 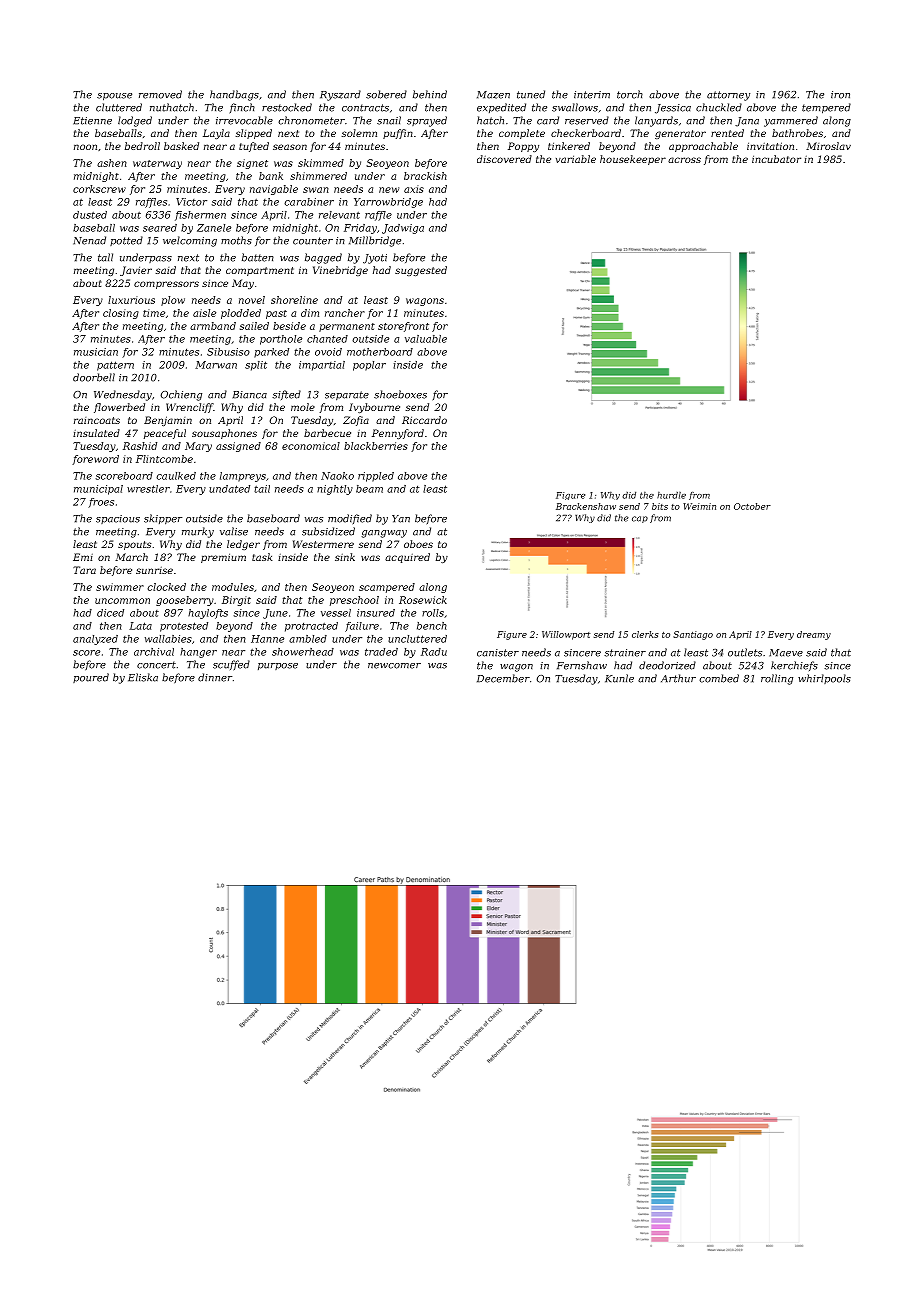 I want to click on spouse, so click(x=114, y=97).
